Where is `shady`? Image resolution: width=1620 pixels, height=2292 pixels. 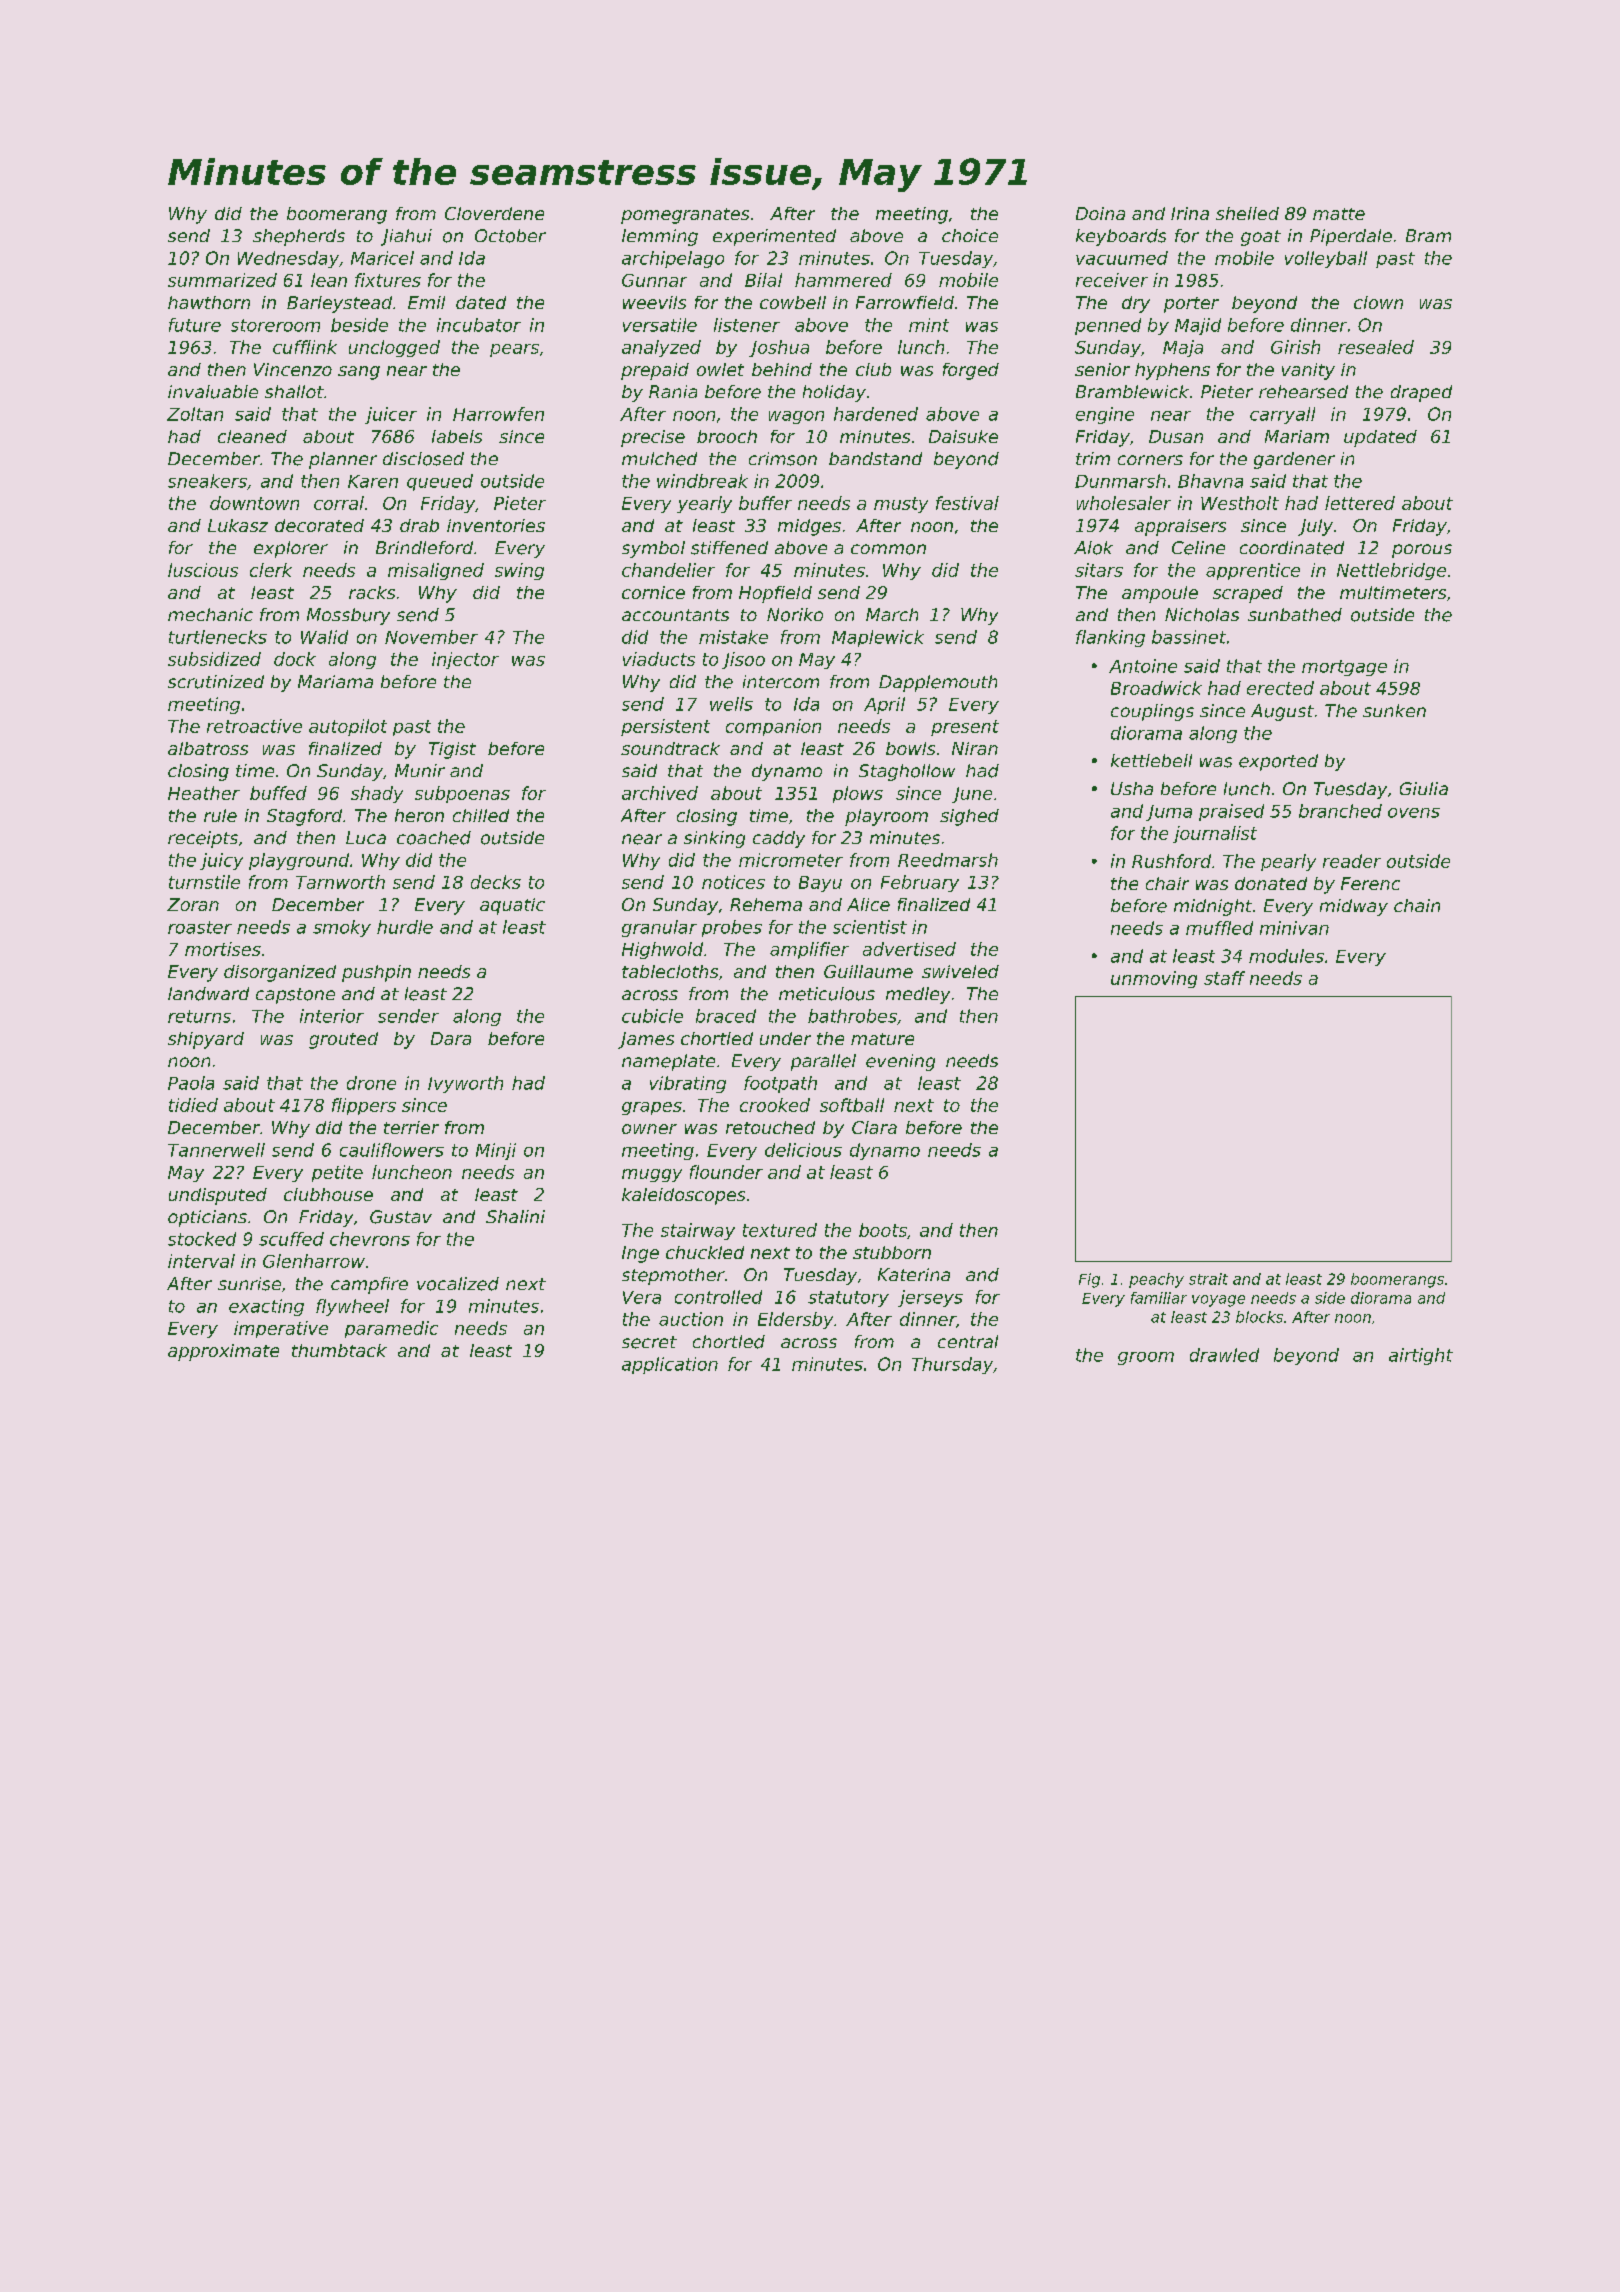 shady is located at coordinates (377, 794).
